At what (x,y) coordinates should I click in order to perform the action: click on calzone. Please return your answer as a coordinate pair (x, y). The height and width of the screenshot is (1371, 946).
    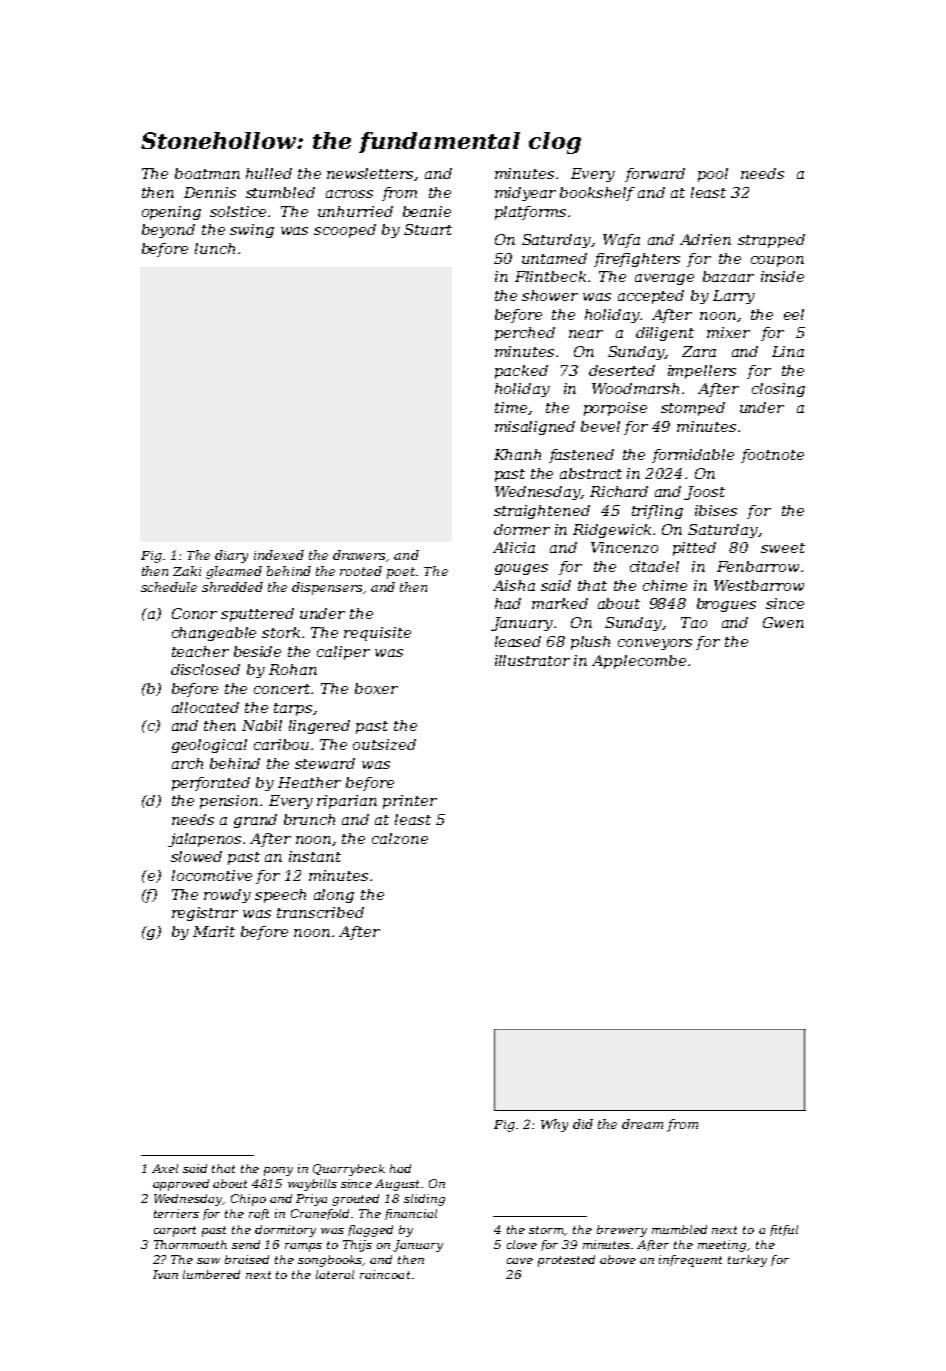
    Looking at the image, I should click on (400, 838).
